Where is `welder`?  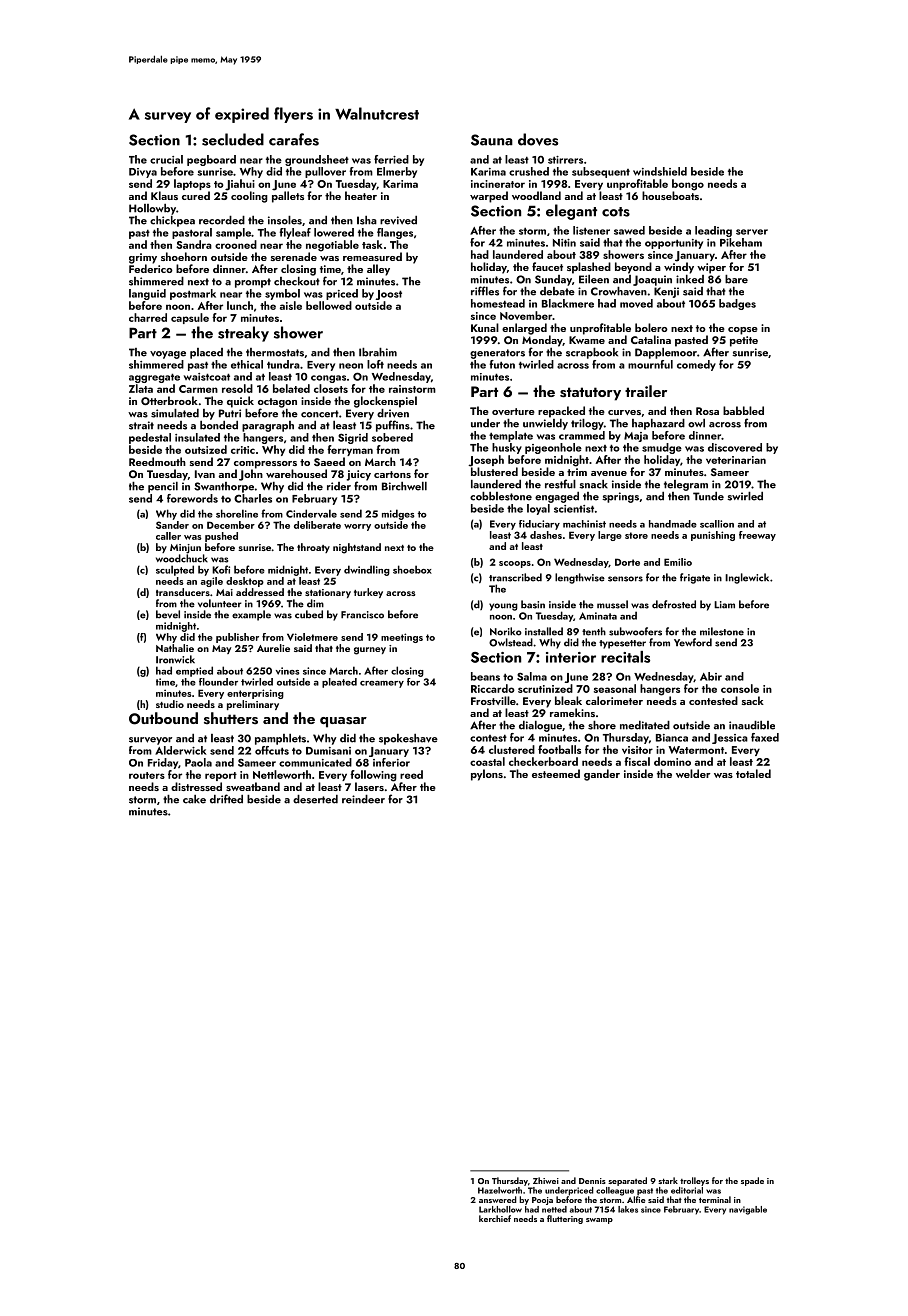 welder is located at coordinates (693, 773).
